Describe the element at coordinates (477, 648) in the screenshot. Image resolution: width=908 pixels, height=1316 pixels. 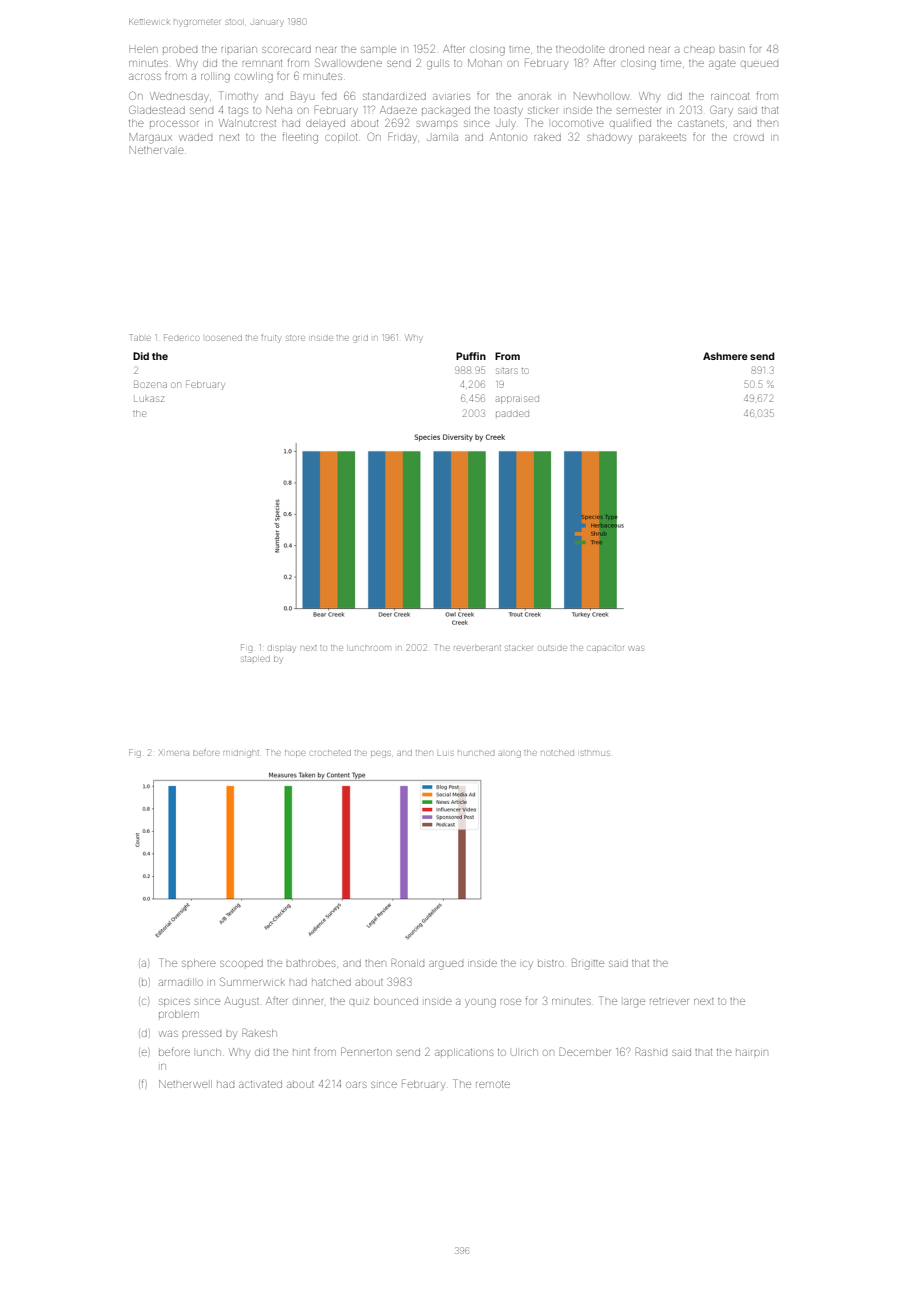
I see `reverberant` at that location.
